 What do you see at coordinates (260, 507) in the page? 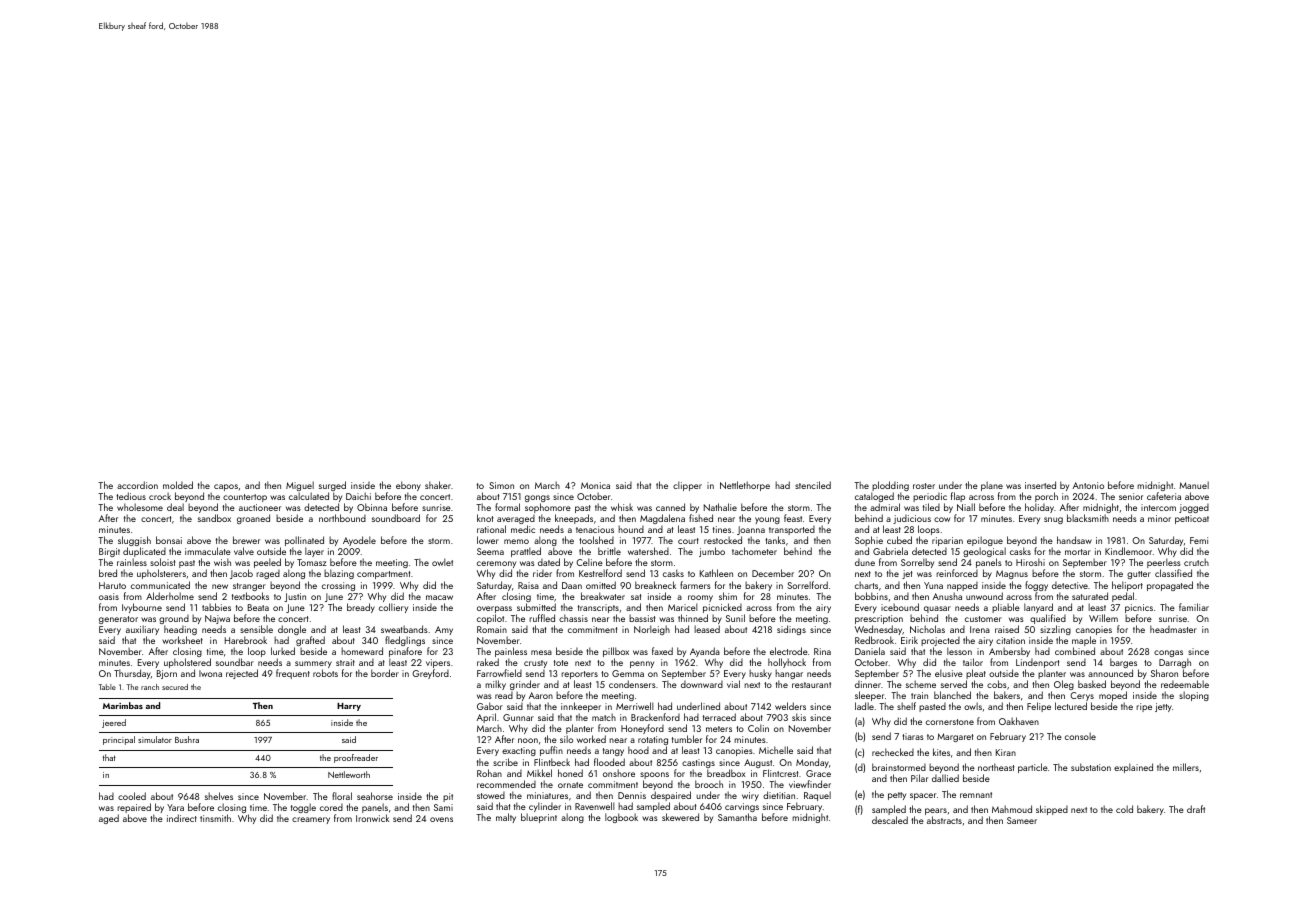
I see `auctioneer` at bounding box center [260, 507].
